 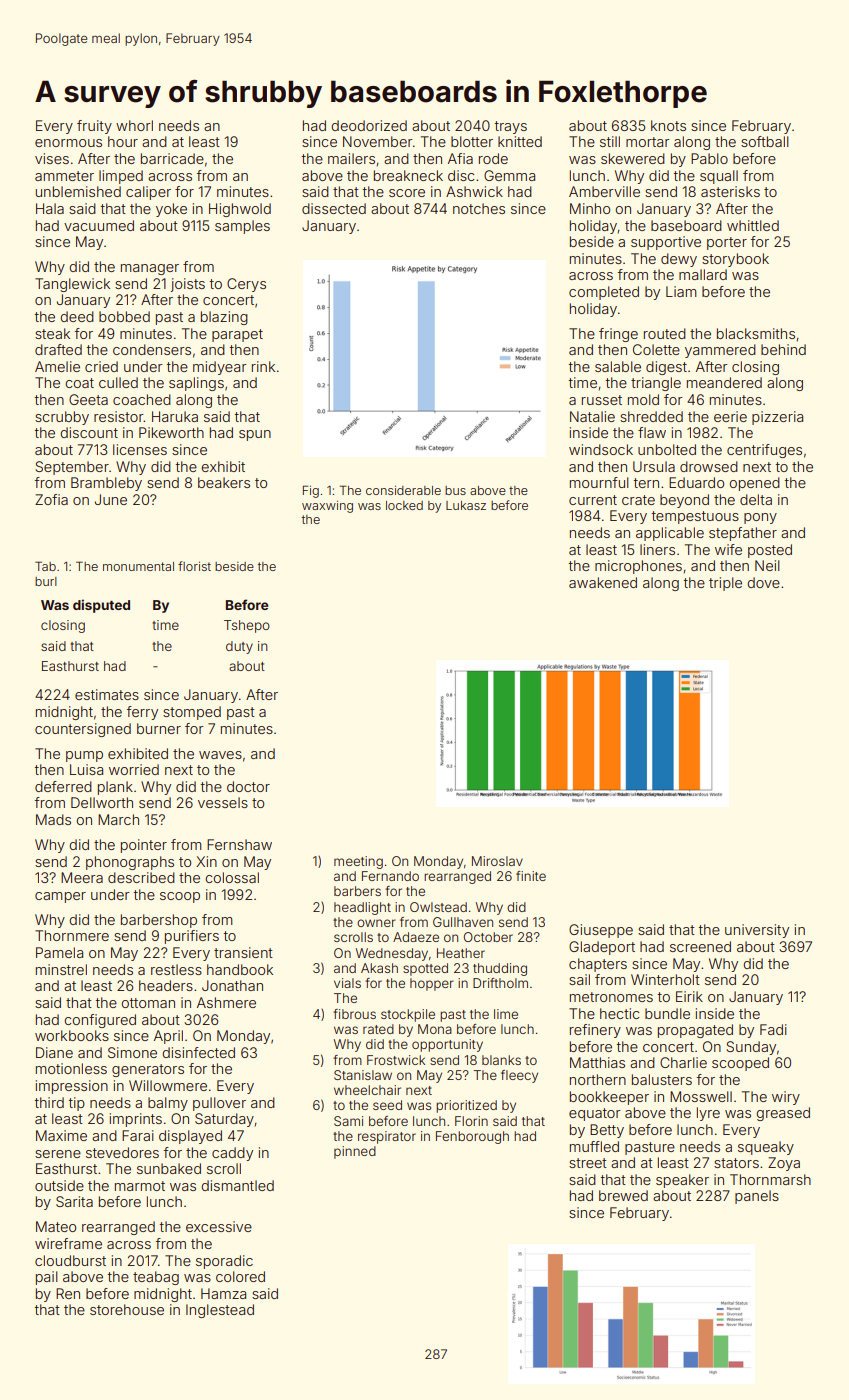 What do you see at coordinates (472, 141) in the document?
I see `blotter` at bounding box center [472, 141].
